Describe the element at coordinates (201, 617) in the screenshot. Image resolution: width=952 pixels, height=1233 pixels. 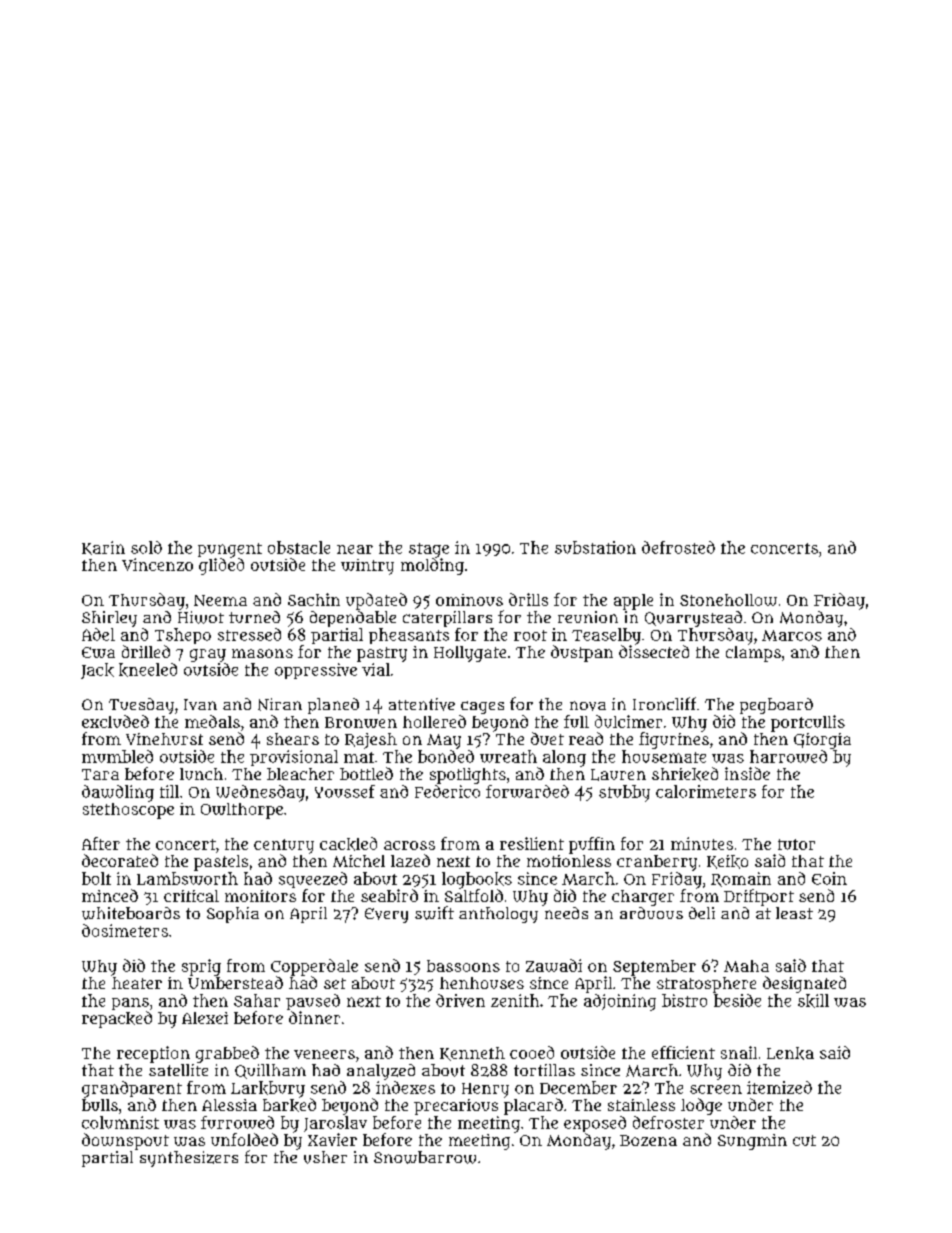
I see `Hiwot` at that location.
